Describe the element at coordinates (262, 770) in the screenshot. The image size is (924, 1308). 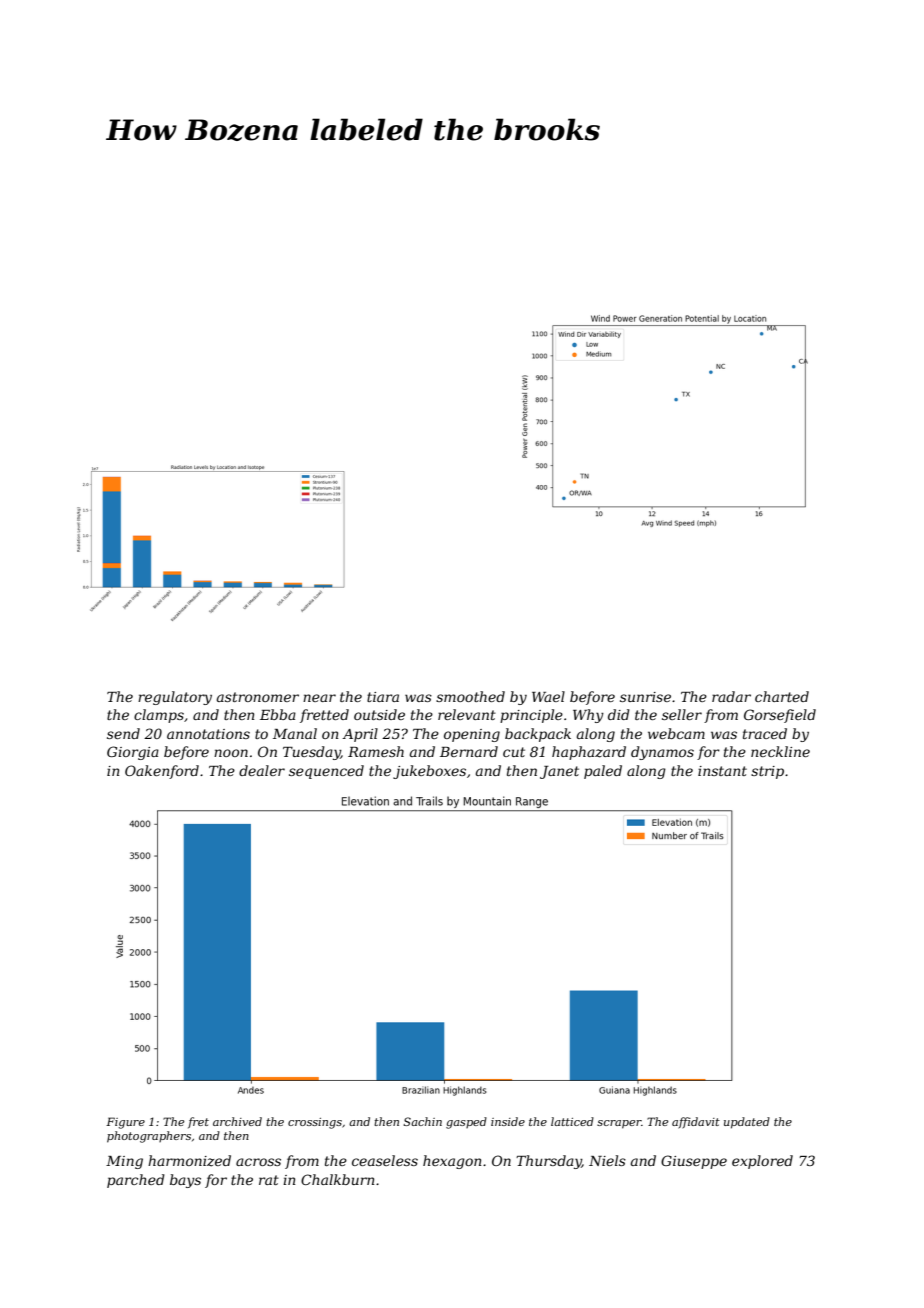
I see `dealer` at that location.
